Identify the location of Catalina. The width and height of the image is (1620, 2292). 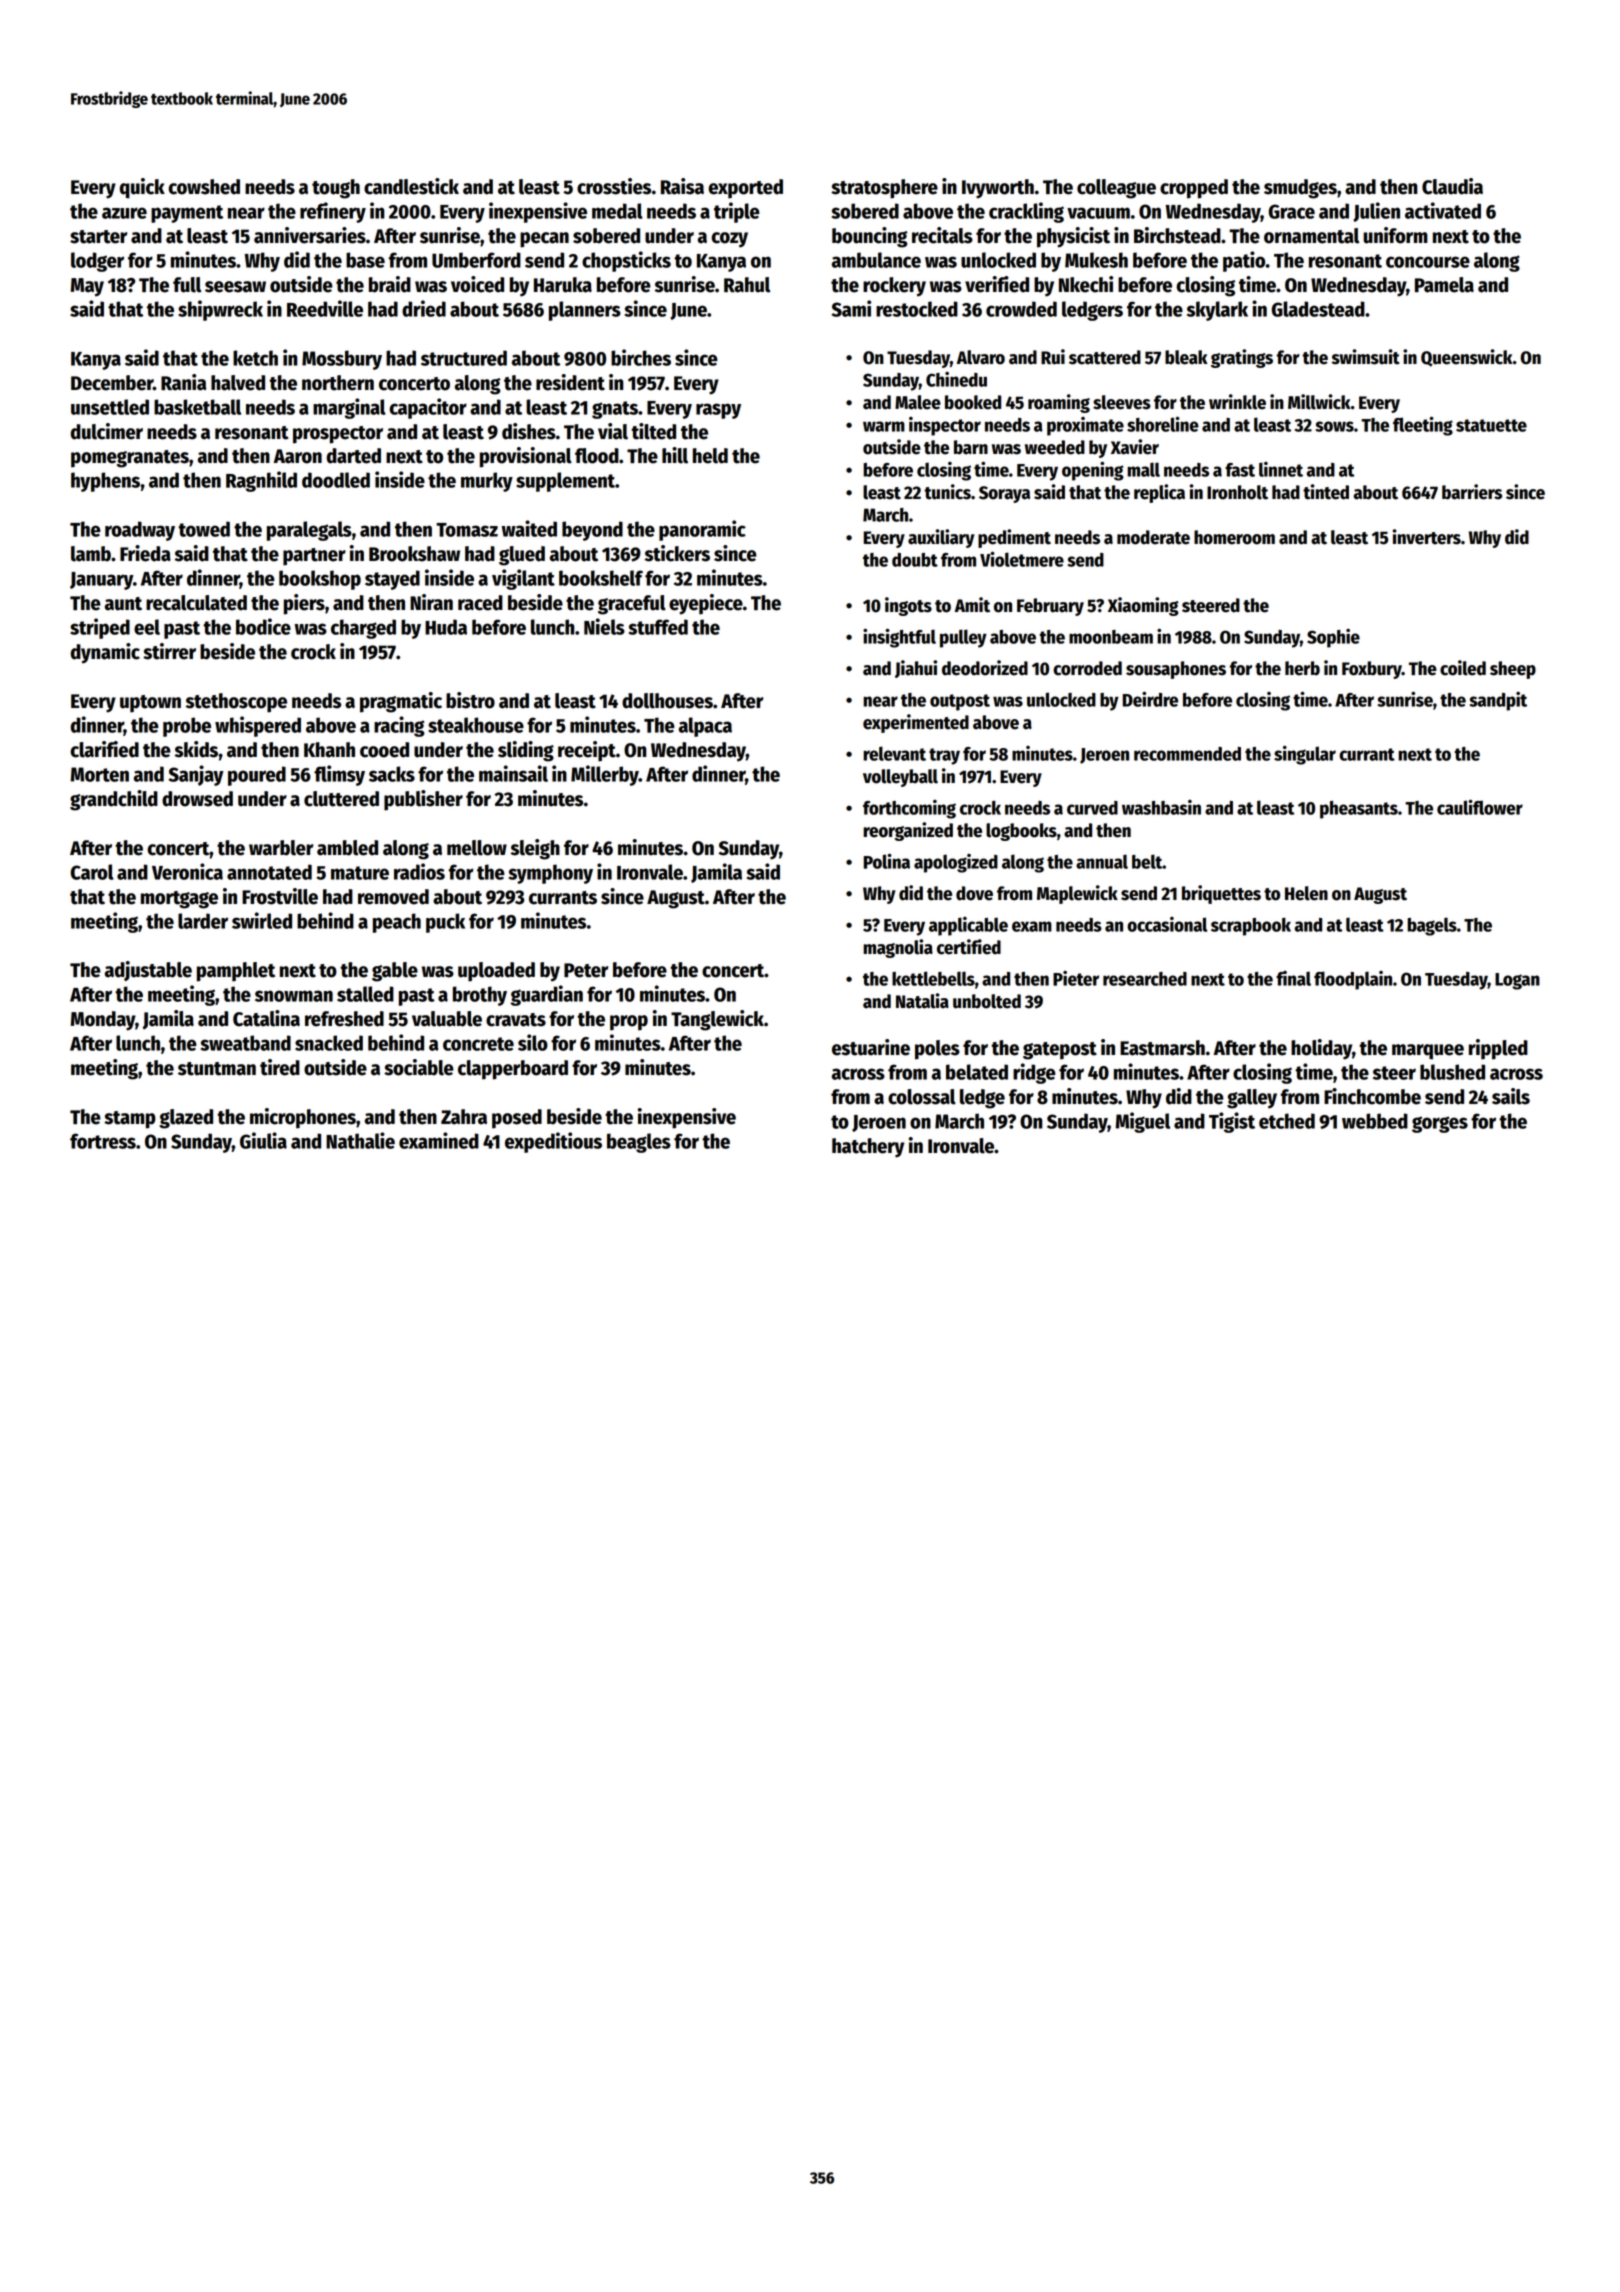
(266, 1018).
